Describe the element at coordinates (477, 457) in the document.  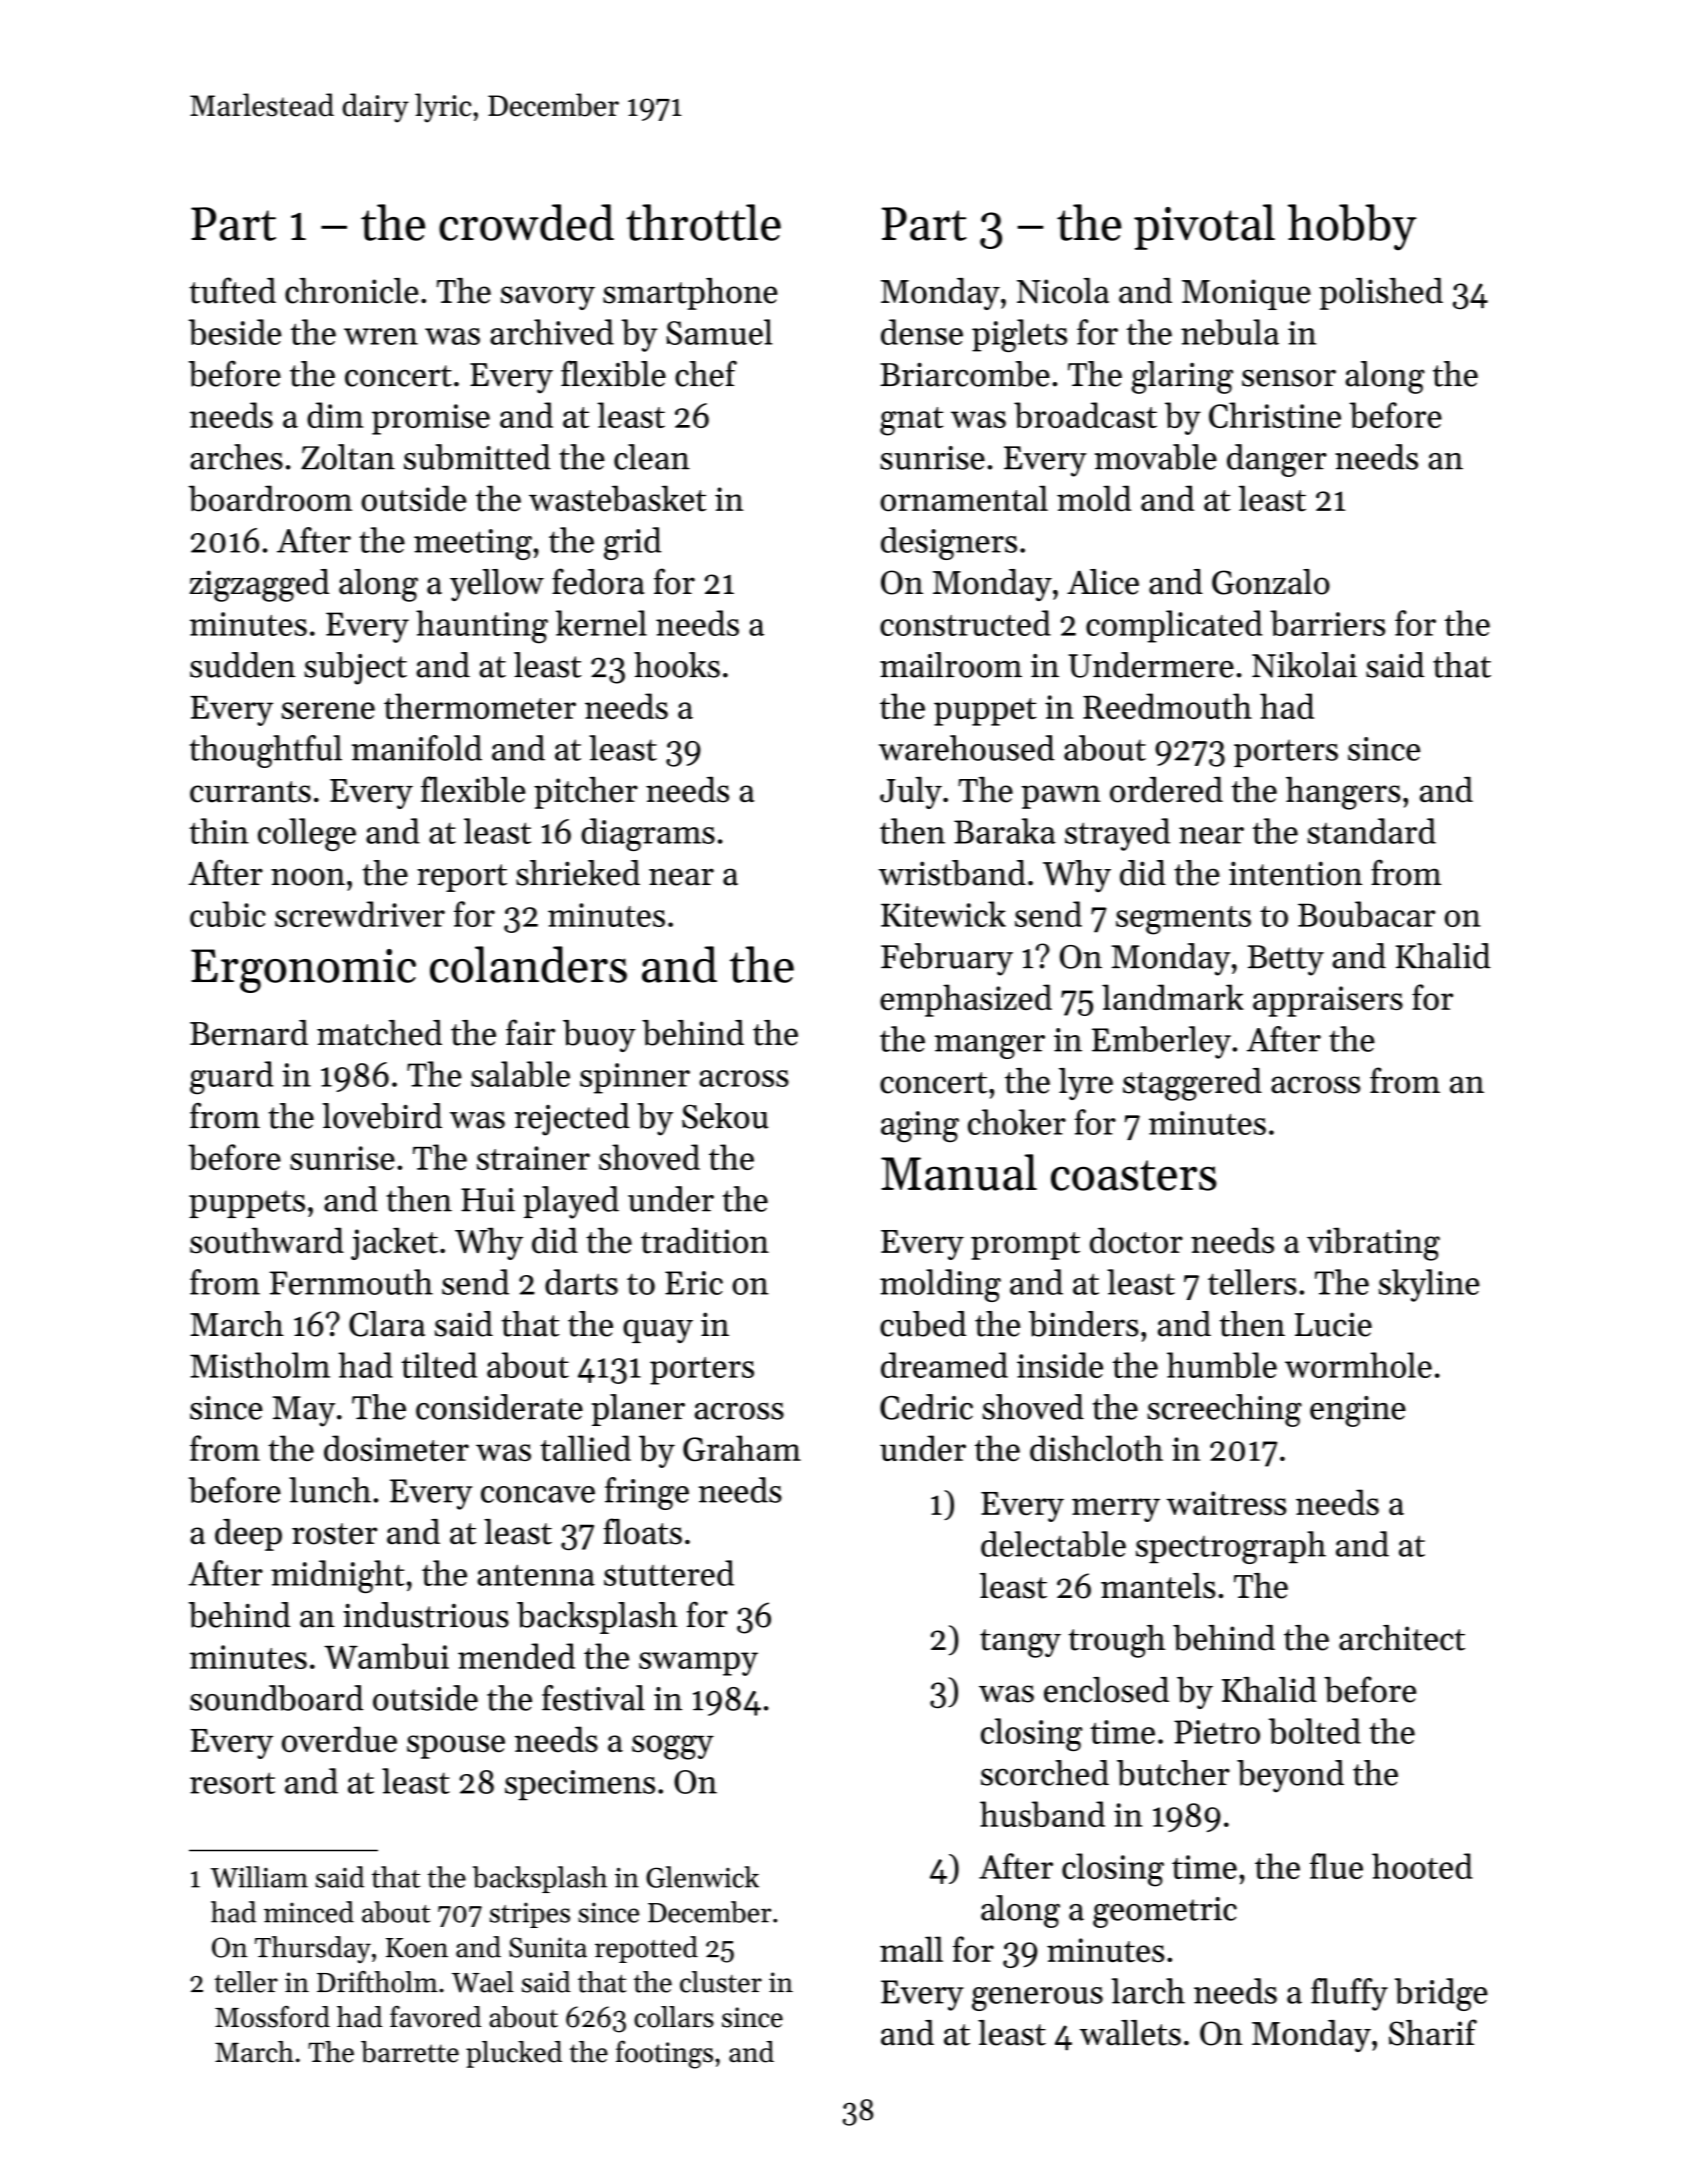
I see `submitted` at that location.
